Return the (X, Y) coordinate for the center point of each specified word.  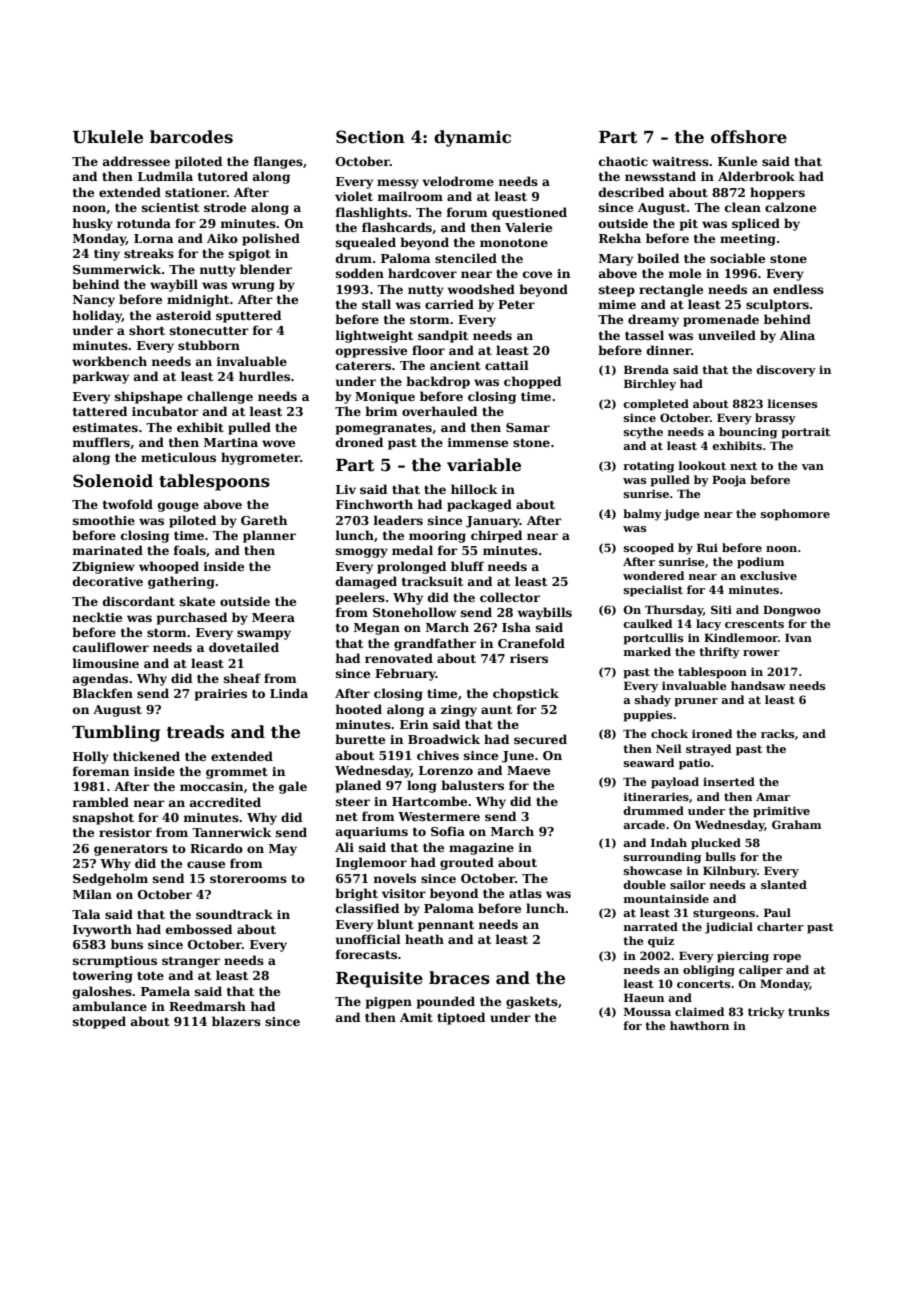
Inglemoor (371, 863)
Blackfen (103, 693)
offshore (749, 137)
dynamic (472, 138)
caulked (647, 623)
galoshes (102, 992)
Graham (796, 824)
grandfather (435, 644)
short (147, 330)
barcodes (191, 137)
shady (653, 701)
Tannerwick (232, 832)
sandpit (443, 336)
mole (685, 273)
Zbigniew (103, 567)
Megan (377, 629)
